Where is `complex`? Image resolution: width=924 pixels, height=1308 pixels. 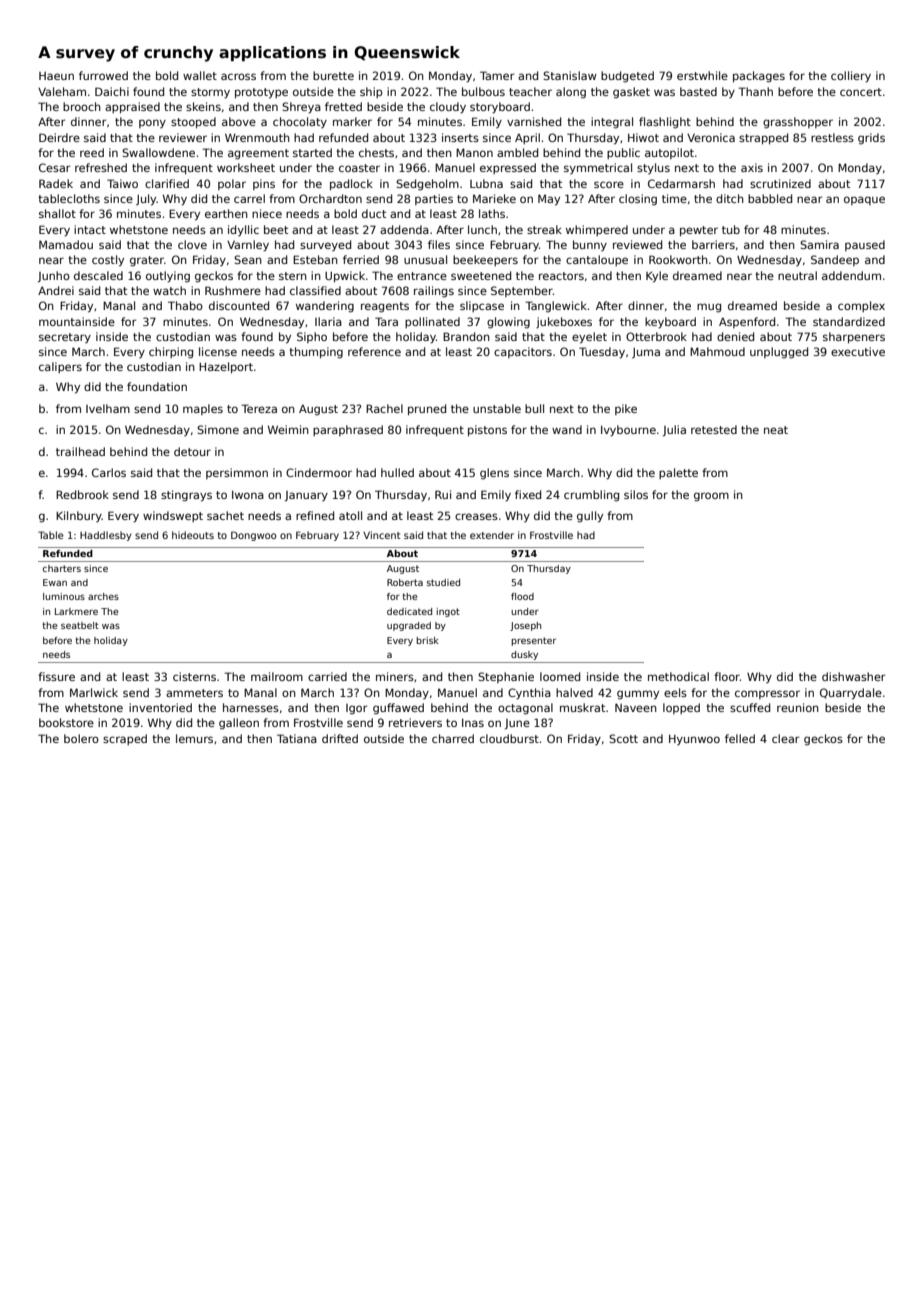
complex is located at coordinates (861, 306).
